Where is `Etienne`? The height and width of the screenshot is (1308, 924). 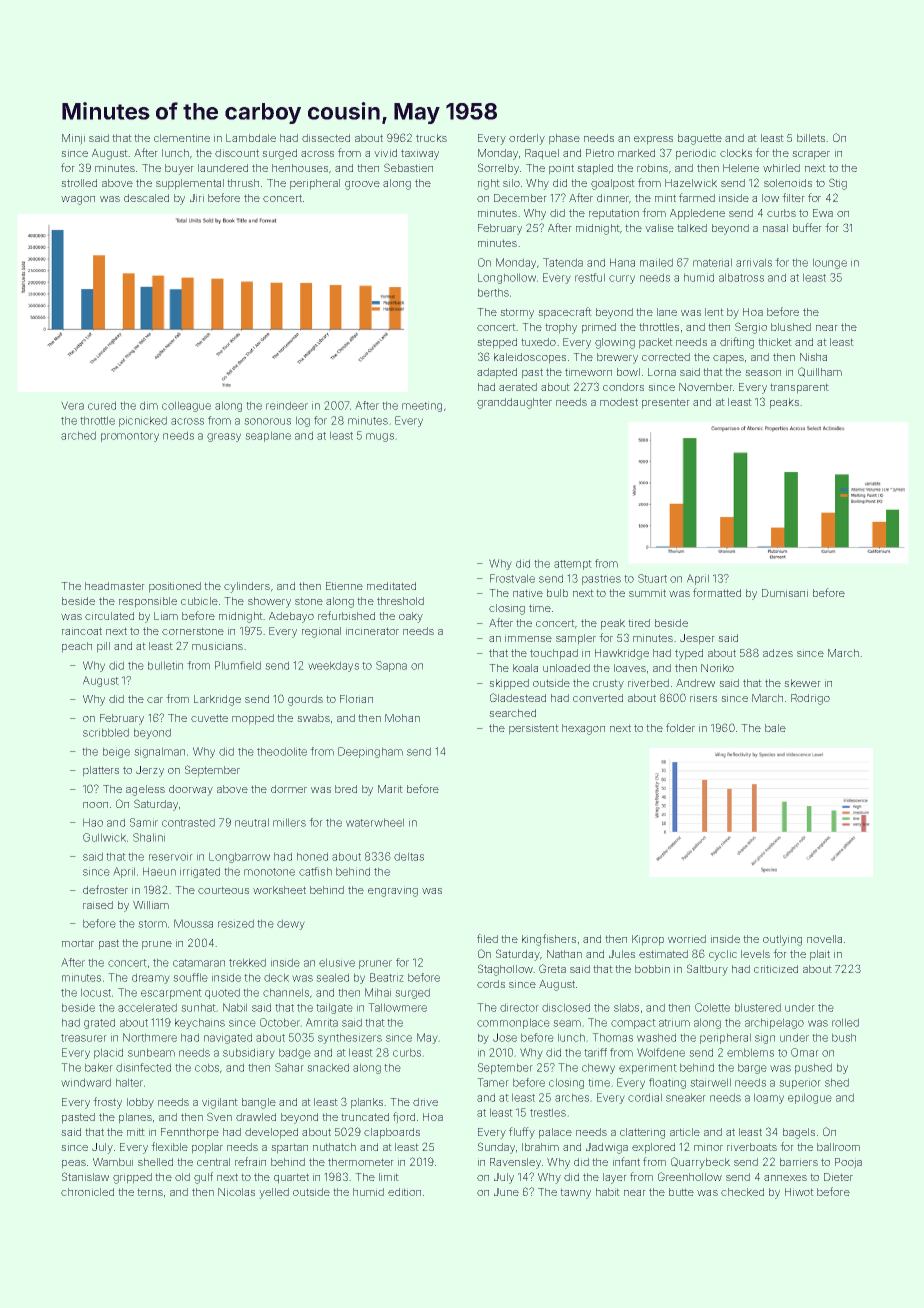 Etienne is located at coordinates (344, 586).
